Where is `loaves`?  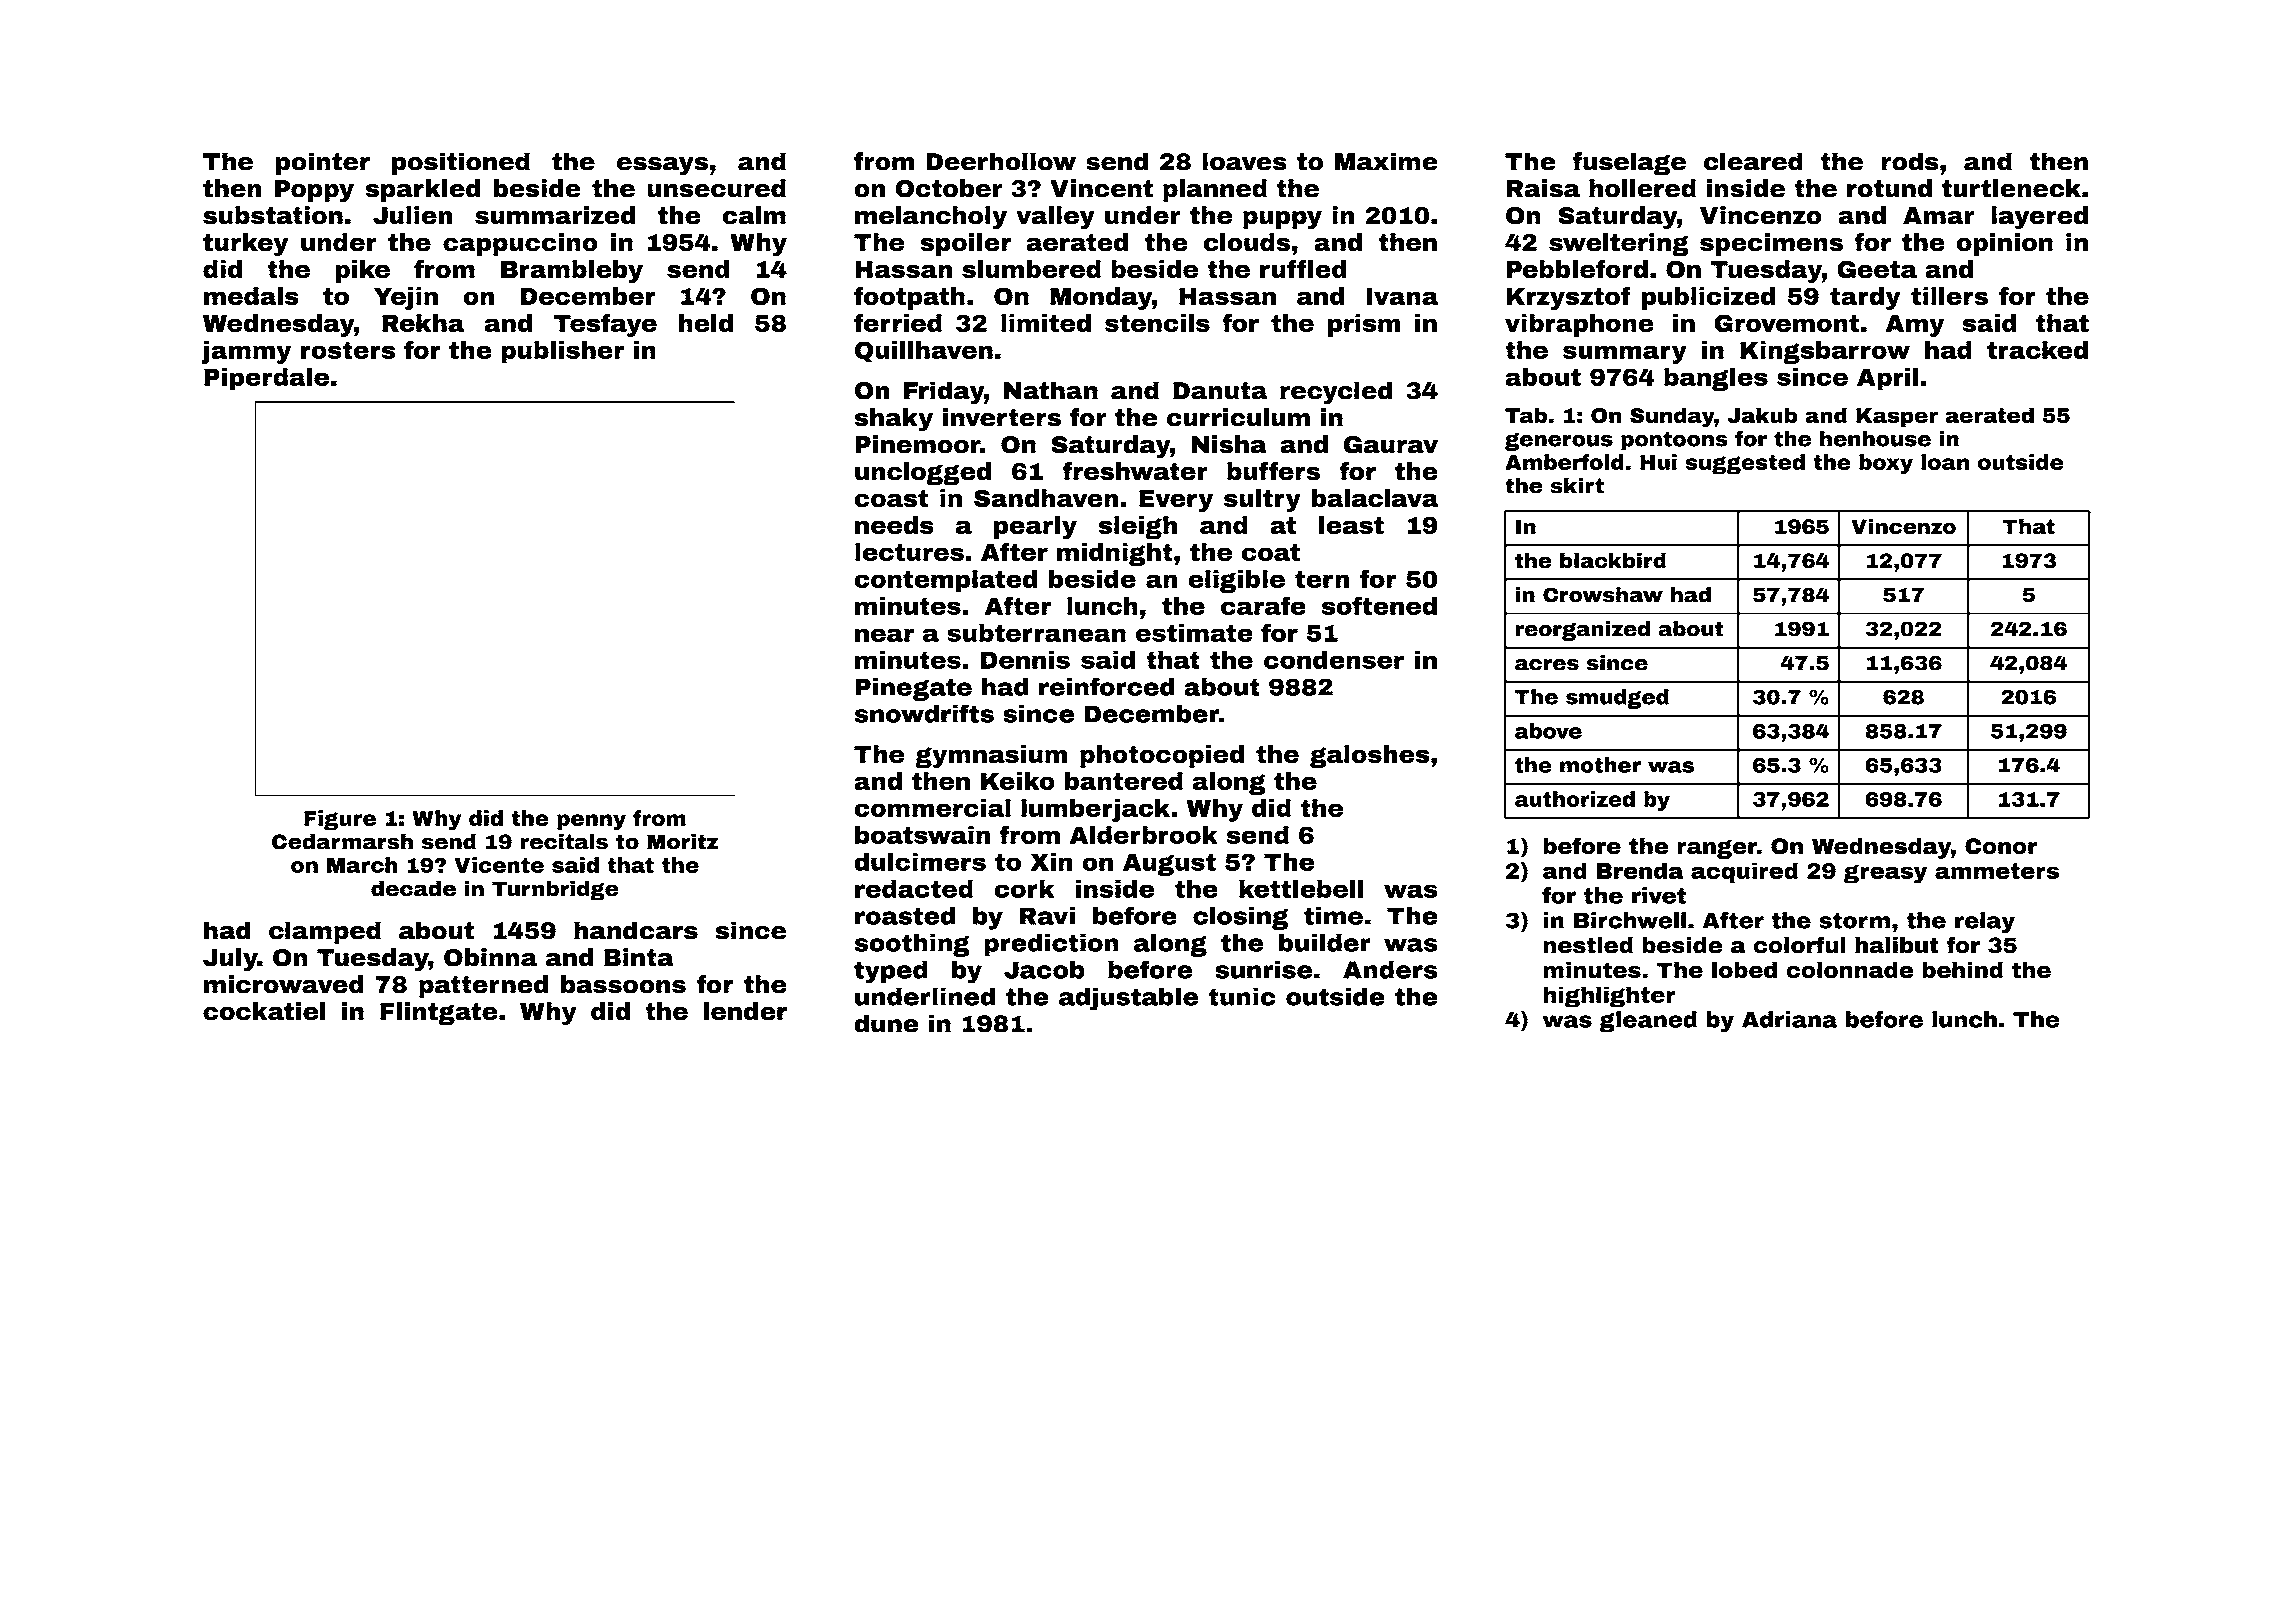
loaves is located at coordinates (1244, 161).
